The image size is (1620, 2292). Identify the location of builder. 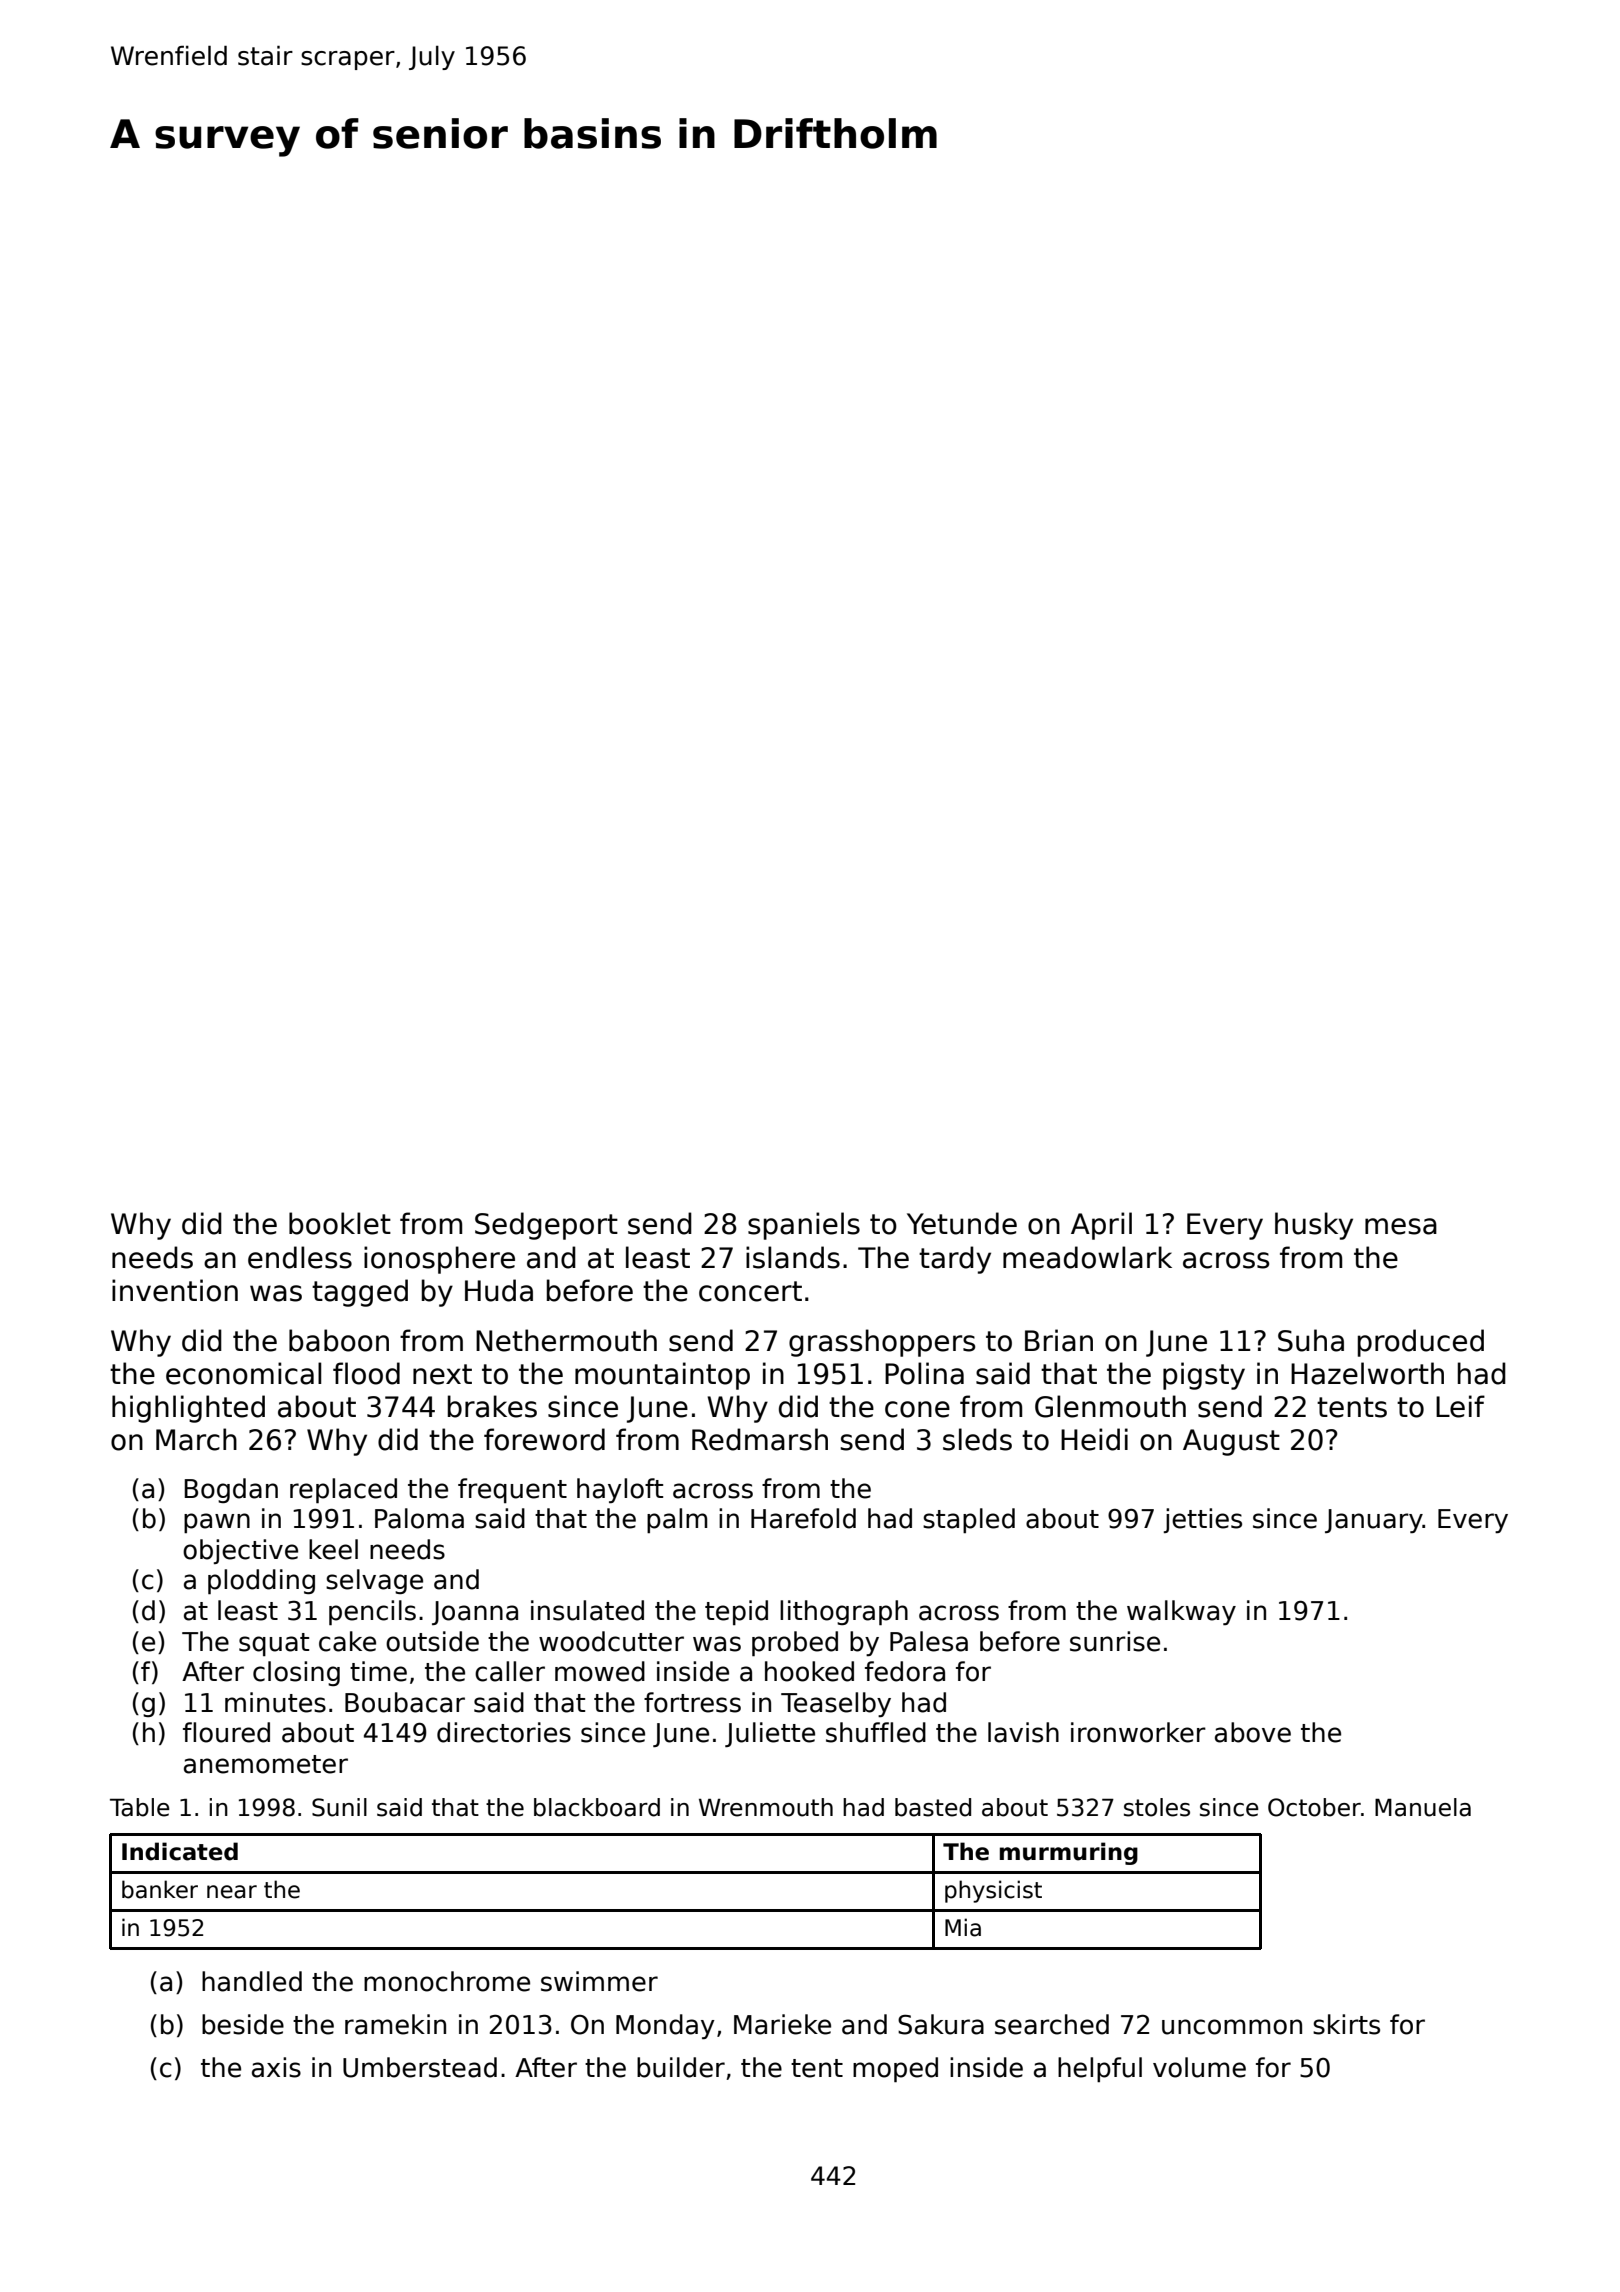
(681, 2067).
